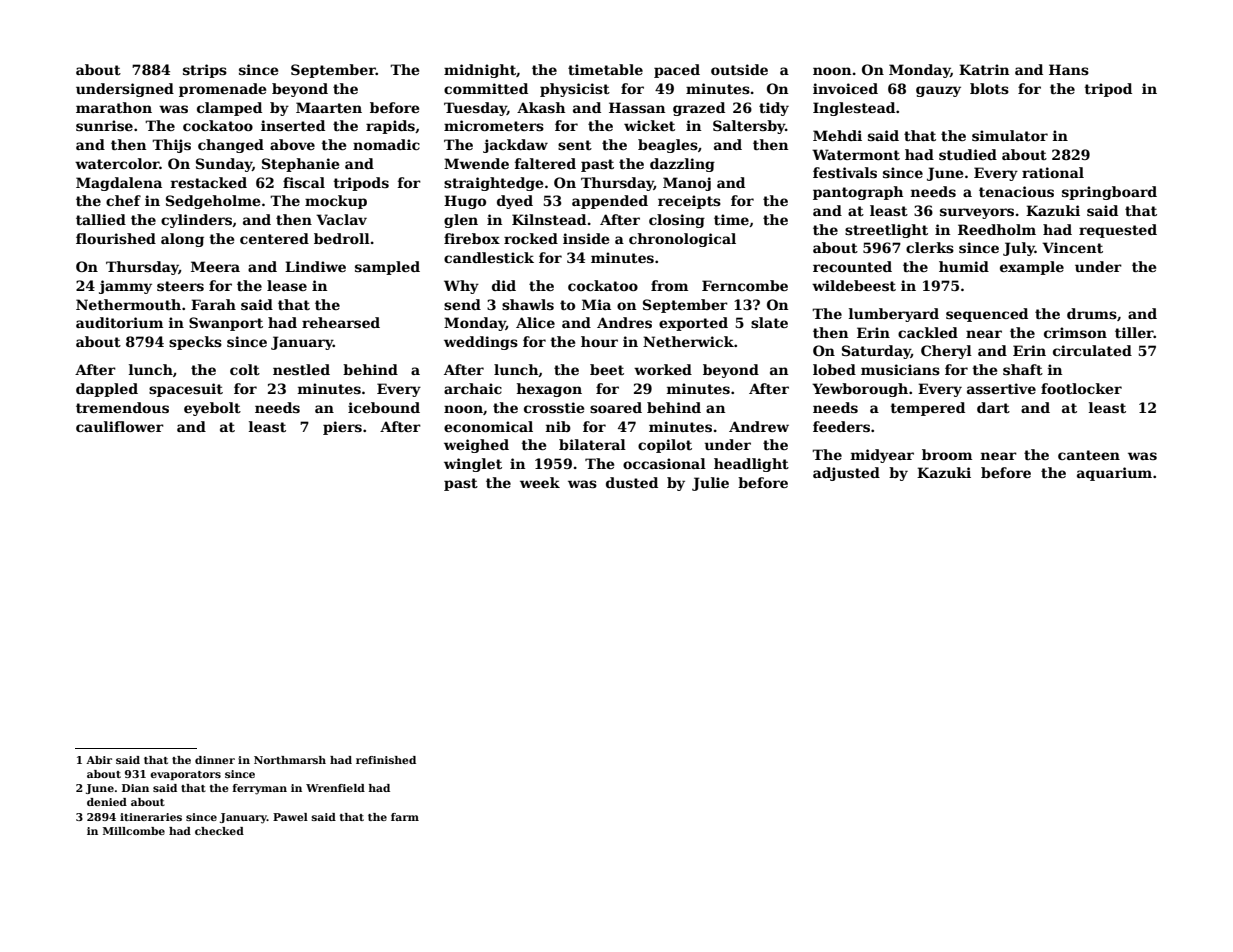 This screenshot has height=952, width=1233. What do you see at coordinates (219, 831) in the screenshot?
I see `checked` at bounding box center [219, 831].
